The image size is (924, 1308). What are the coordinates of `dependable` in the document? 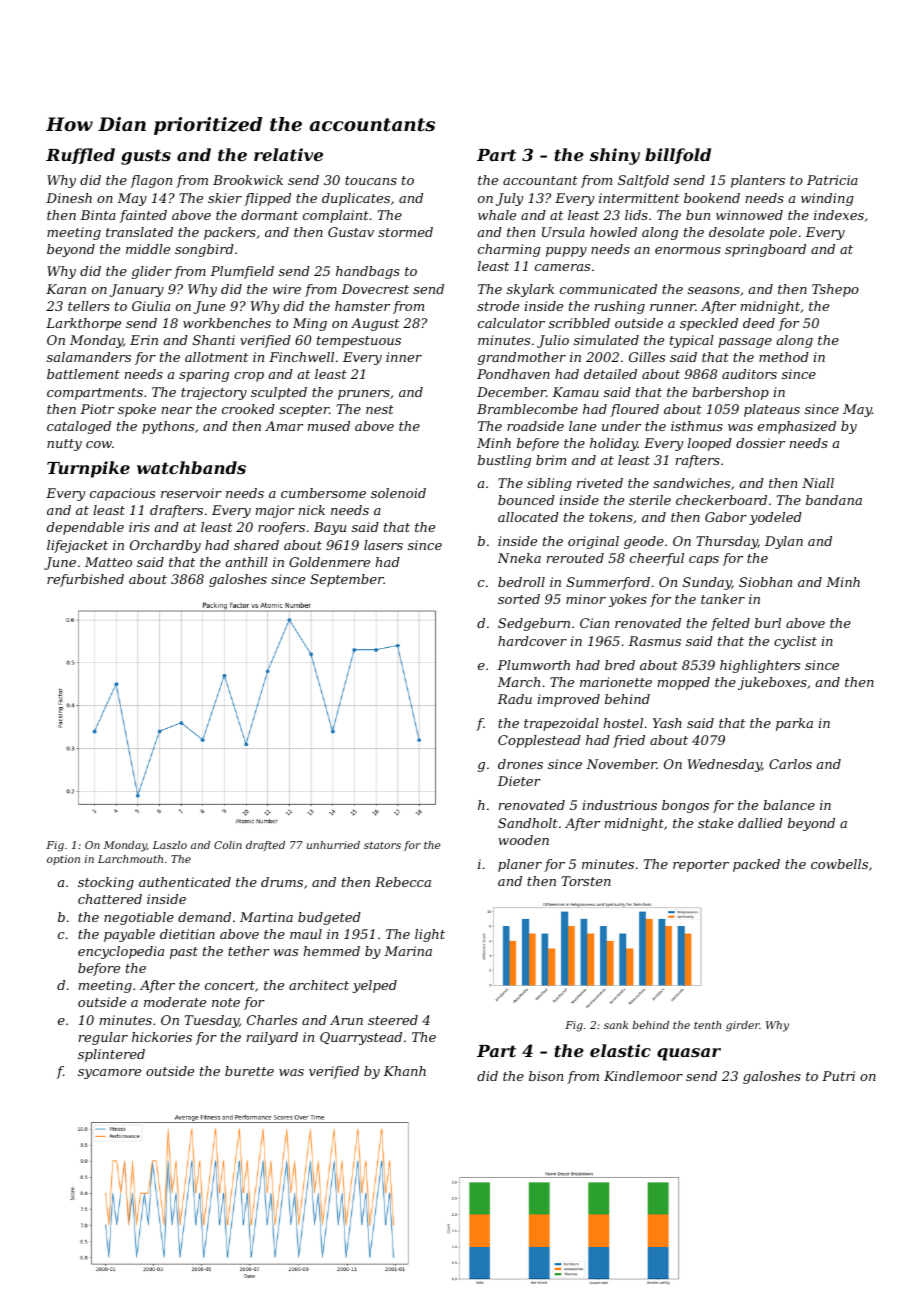 It's located at (85, 528).
